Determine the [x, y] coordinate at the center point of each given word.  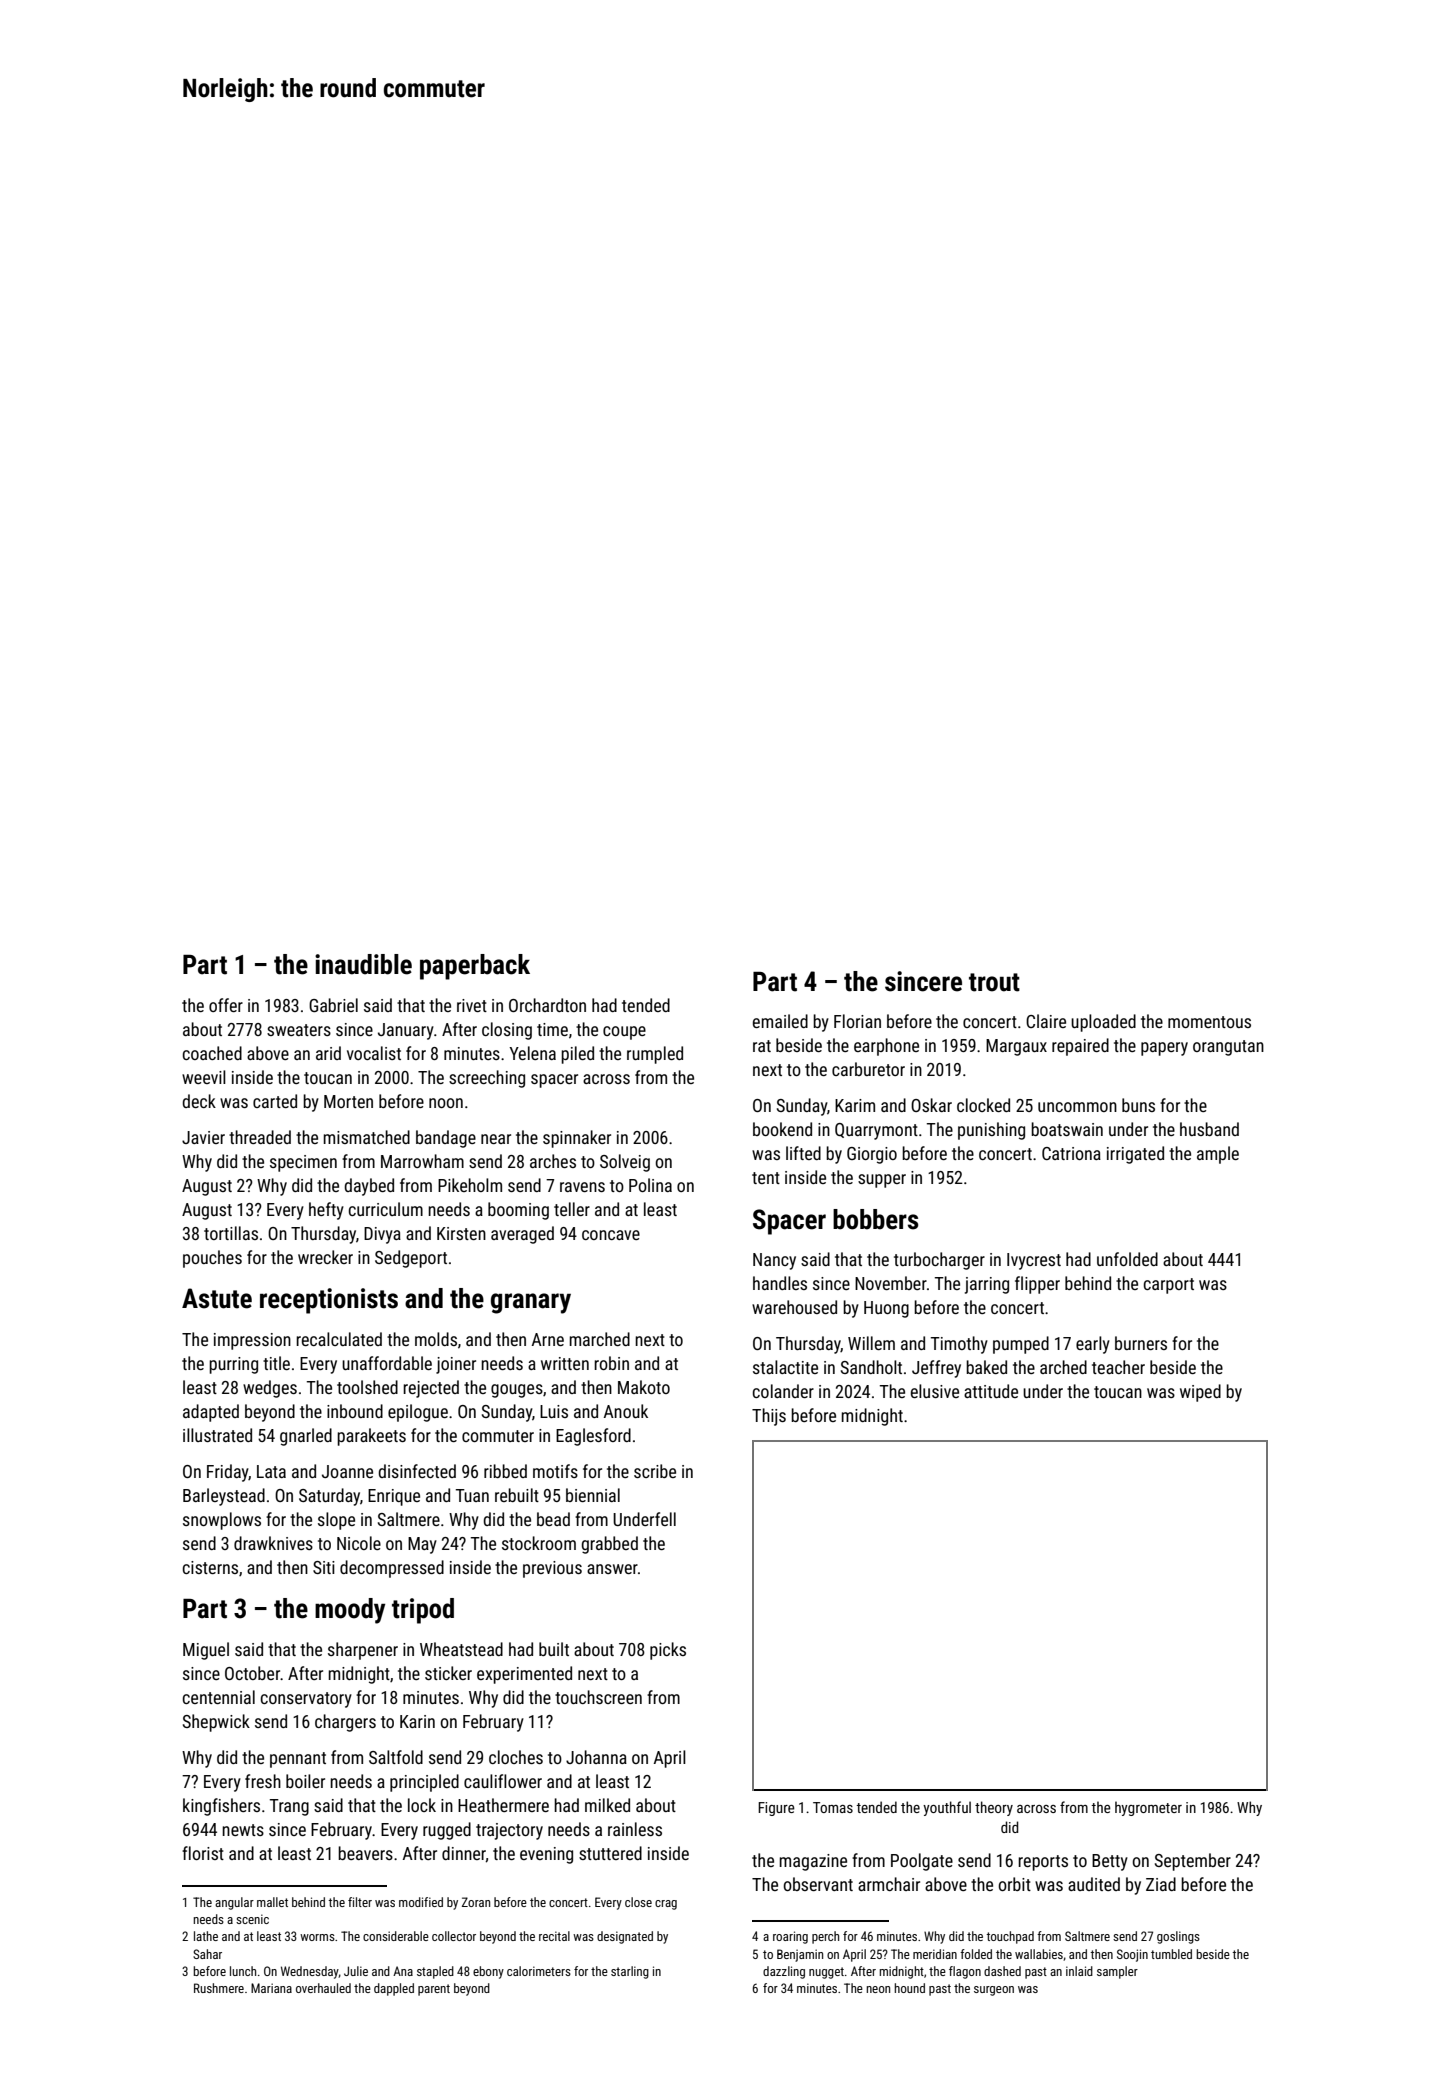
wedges [270, 1389]
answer [612, 1569]
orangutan [1228, 1048]
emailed [780, 1021]
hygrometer [1148, 1808]
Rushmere [219, 1988]
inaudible [363, 964]
